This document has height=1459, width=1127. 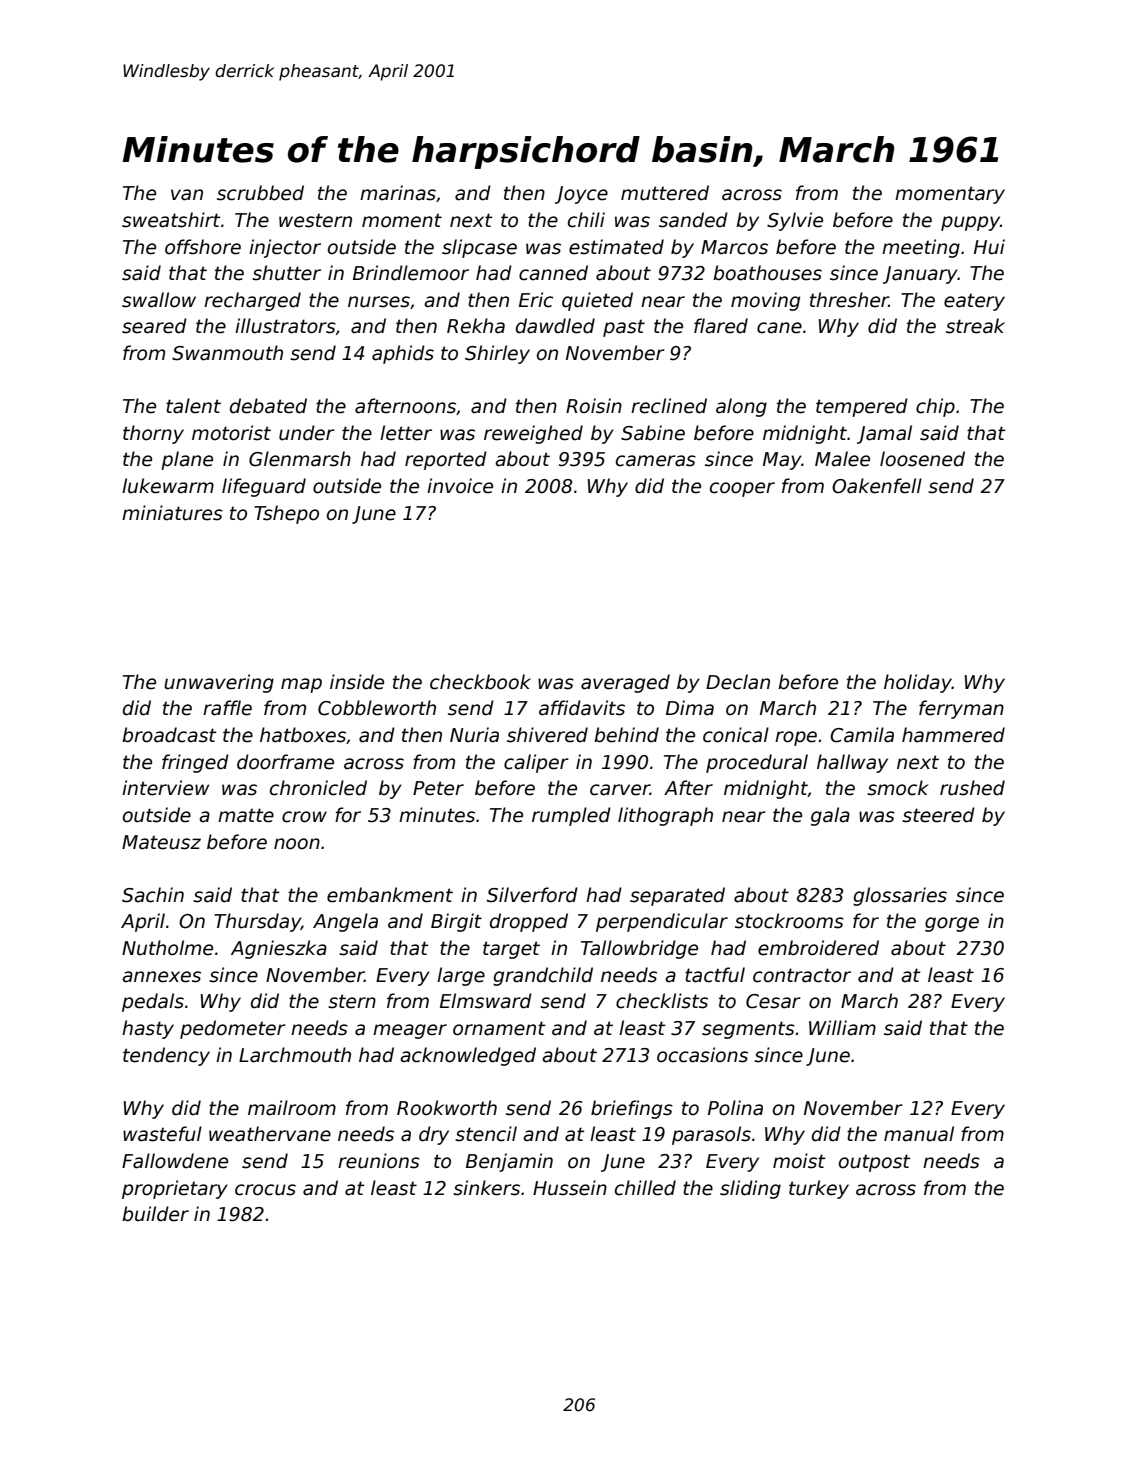 What do you see at coordinates (532, 895) in the document?
I see `Silverford` at bounding box center [532, 895].
